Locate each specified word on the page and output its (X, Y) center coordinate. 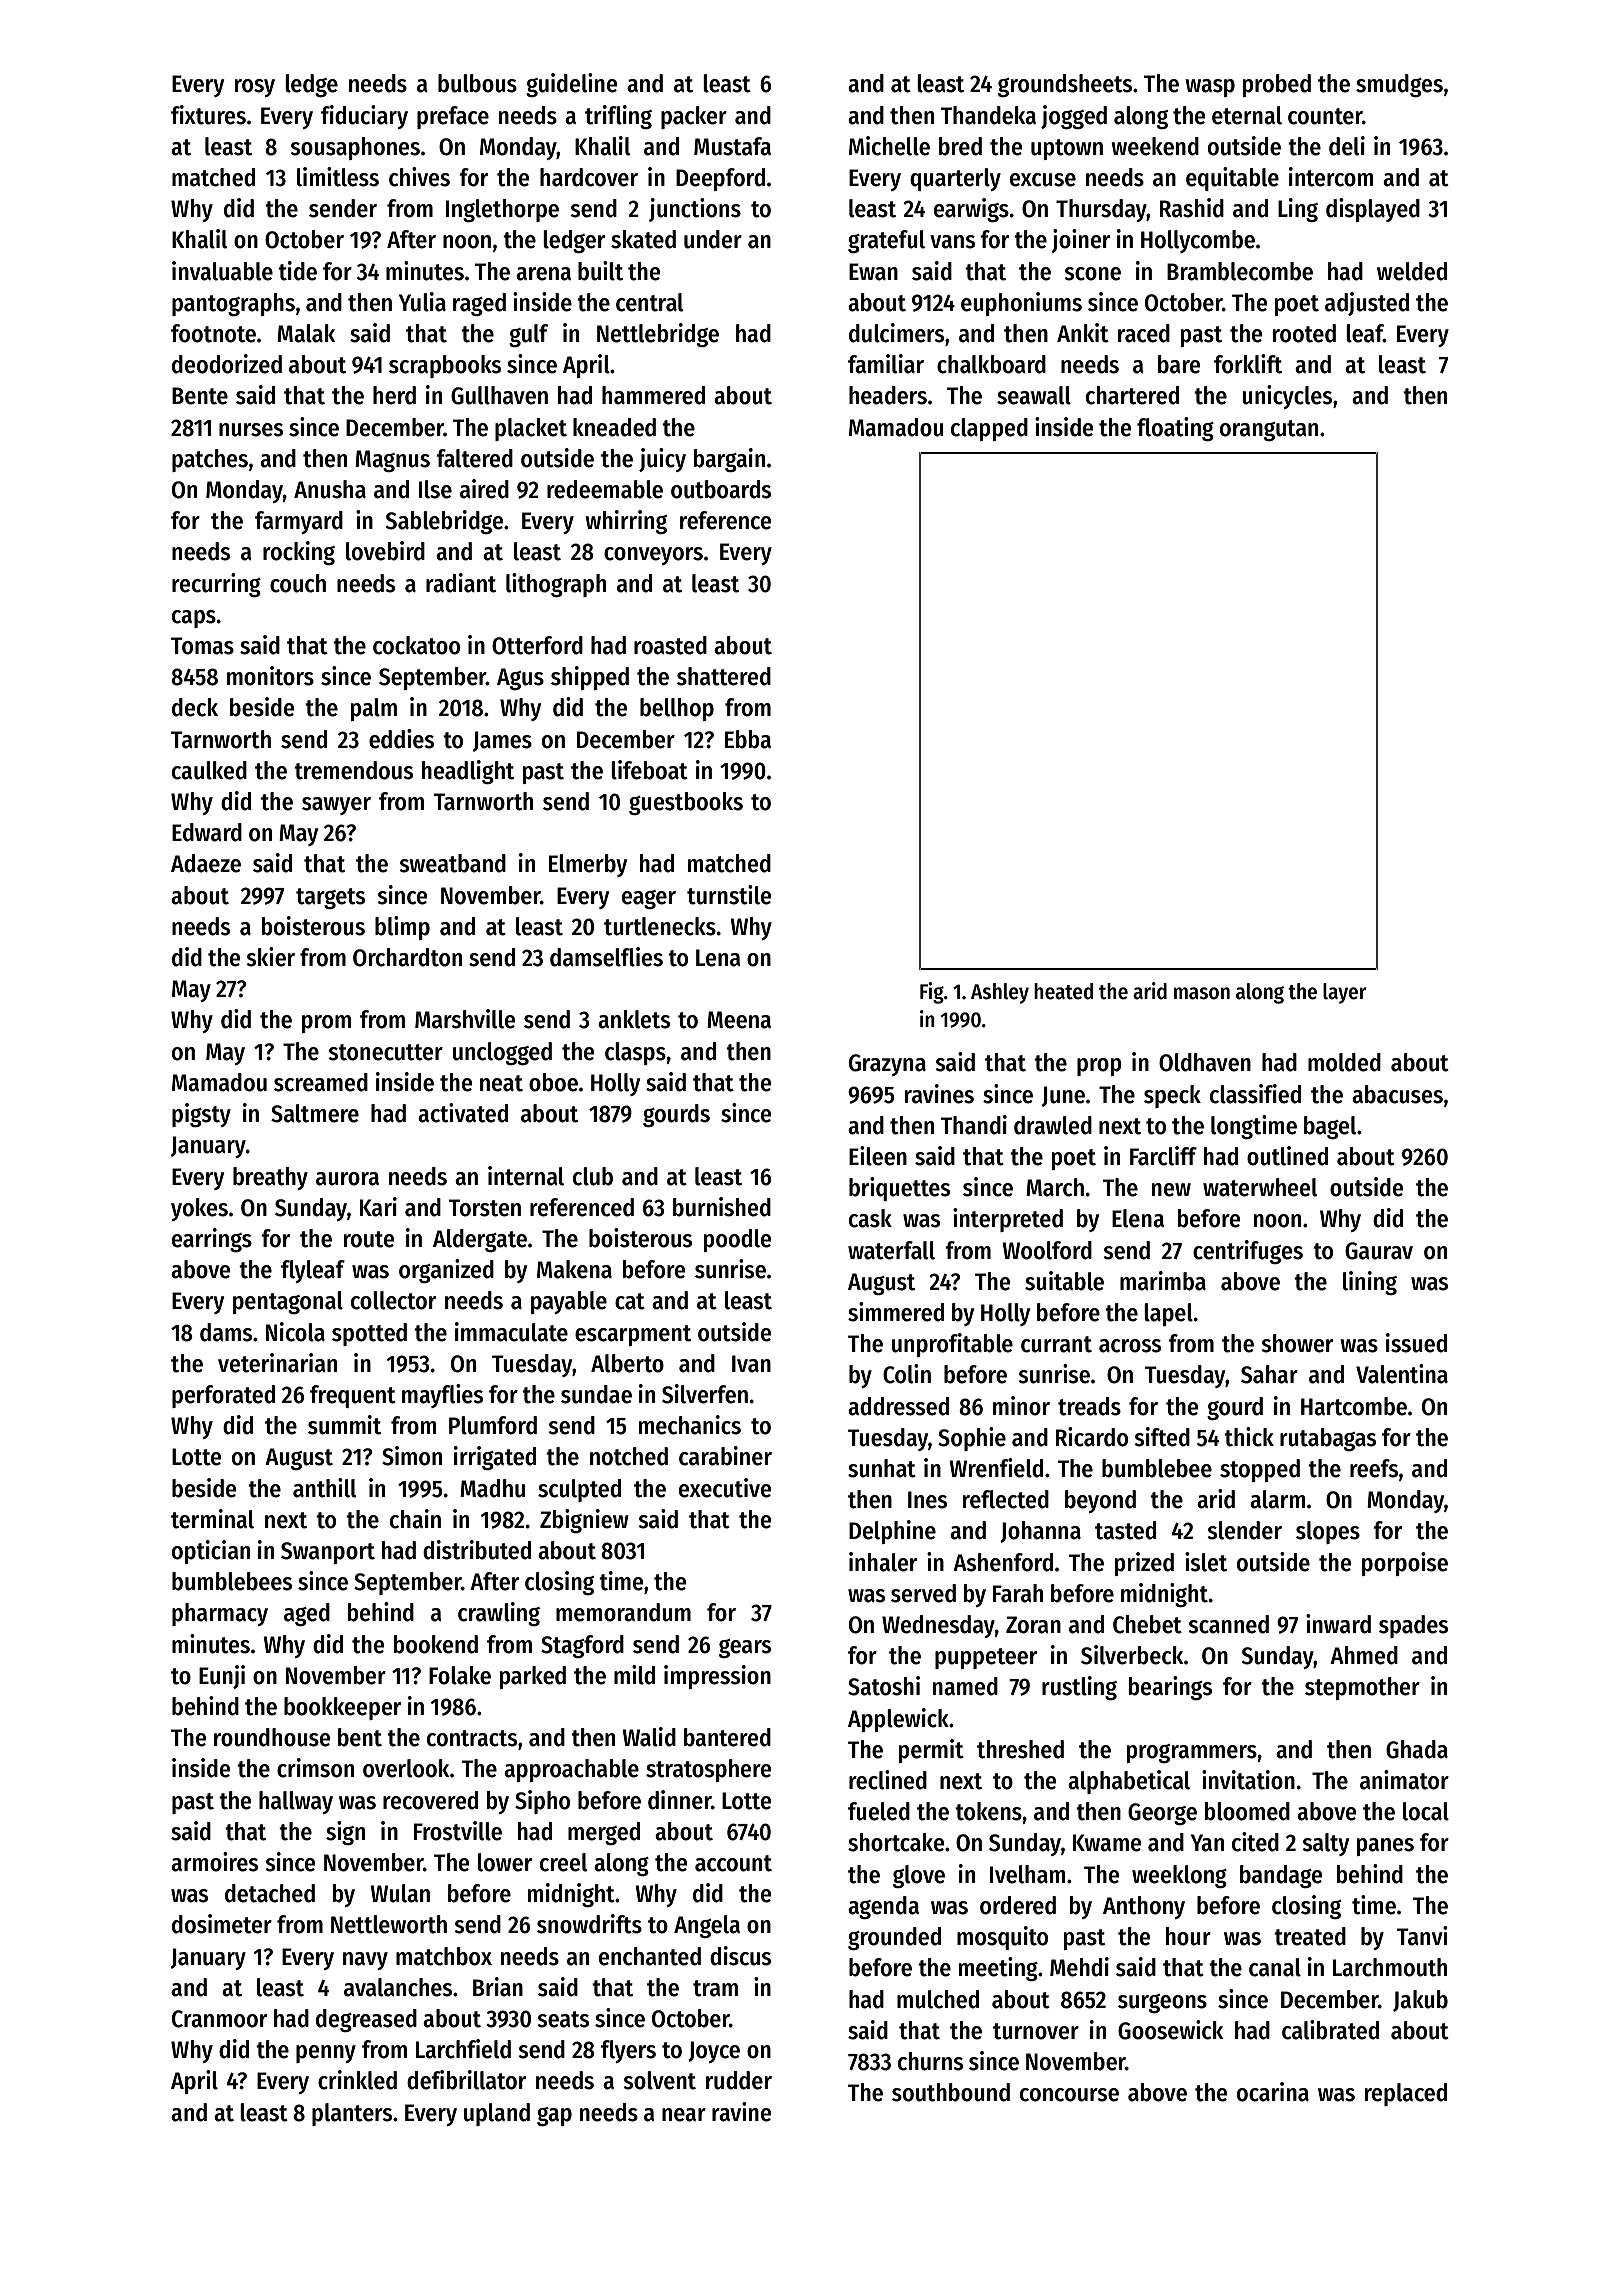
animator (1404, 1780)
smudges (1399, 85)
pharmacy (220, 1614)
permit (931, 1751)
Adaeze (206, 863)
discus (740, 1956)
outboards (721, 489)
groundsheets (1065, 85)
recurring (216, 585)
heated (1063, 991)
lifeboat (649, 770)
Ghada (1417, 1749)
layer (1344, 993)
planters (352, 2114)
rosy (255, 88)
